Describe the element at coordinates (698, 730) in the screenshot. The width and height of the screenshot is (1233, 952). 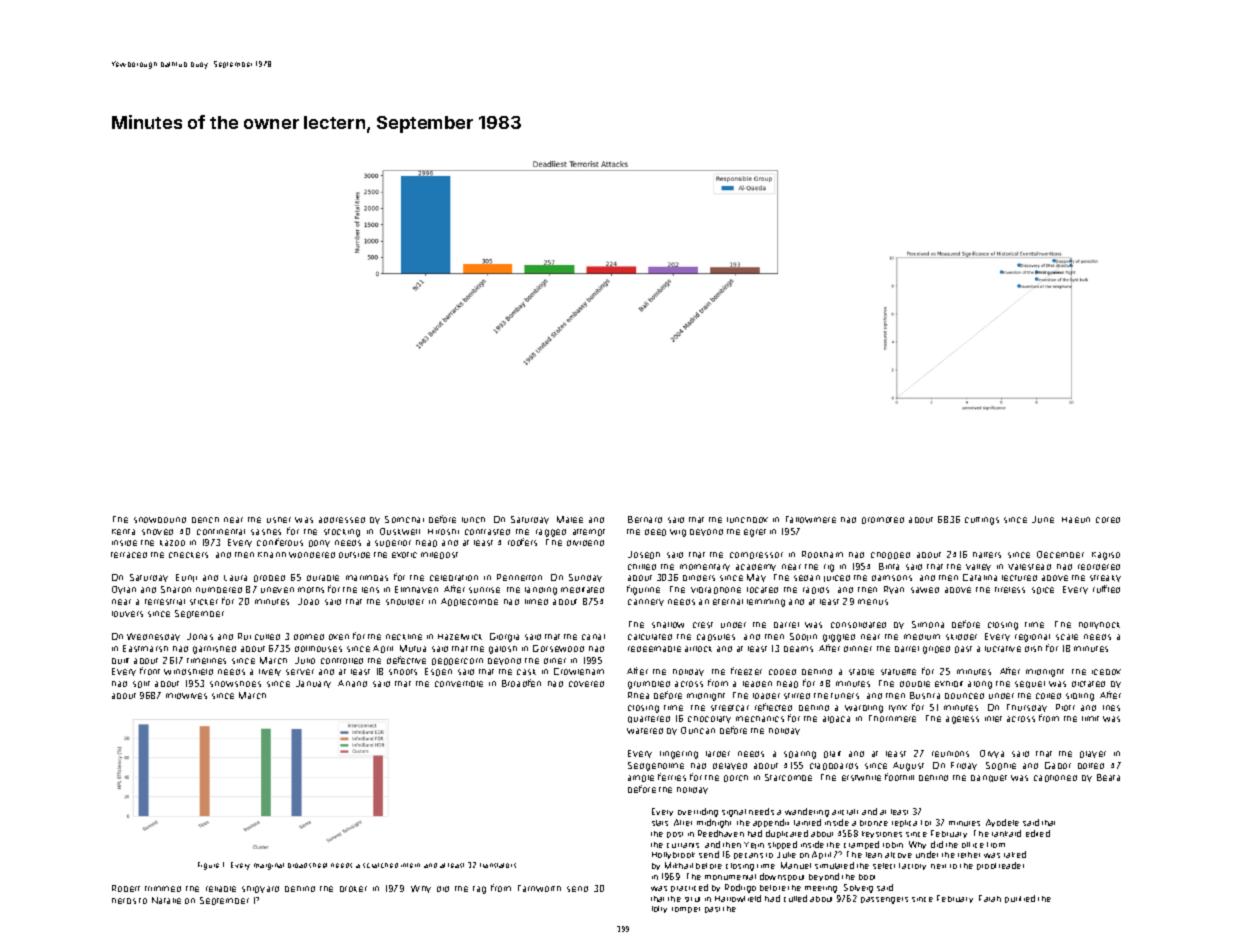
I see `Duncan` at that location.
